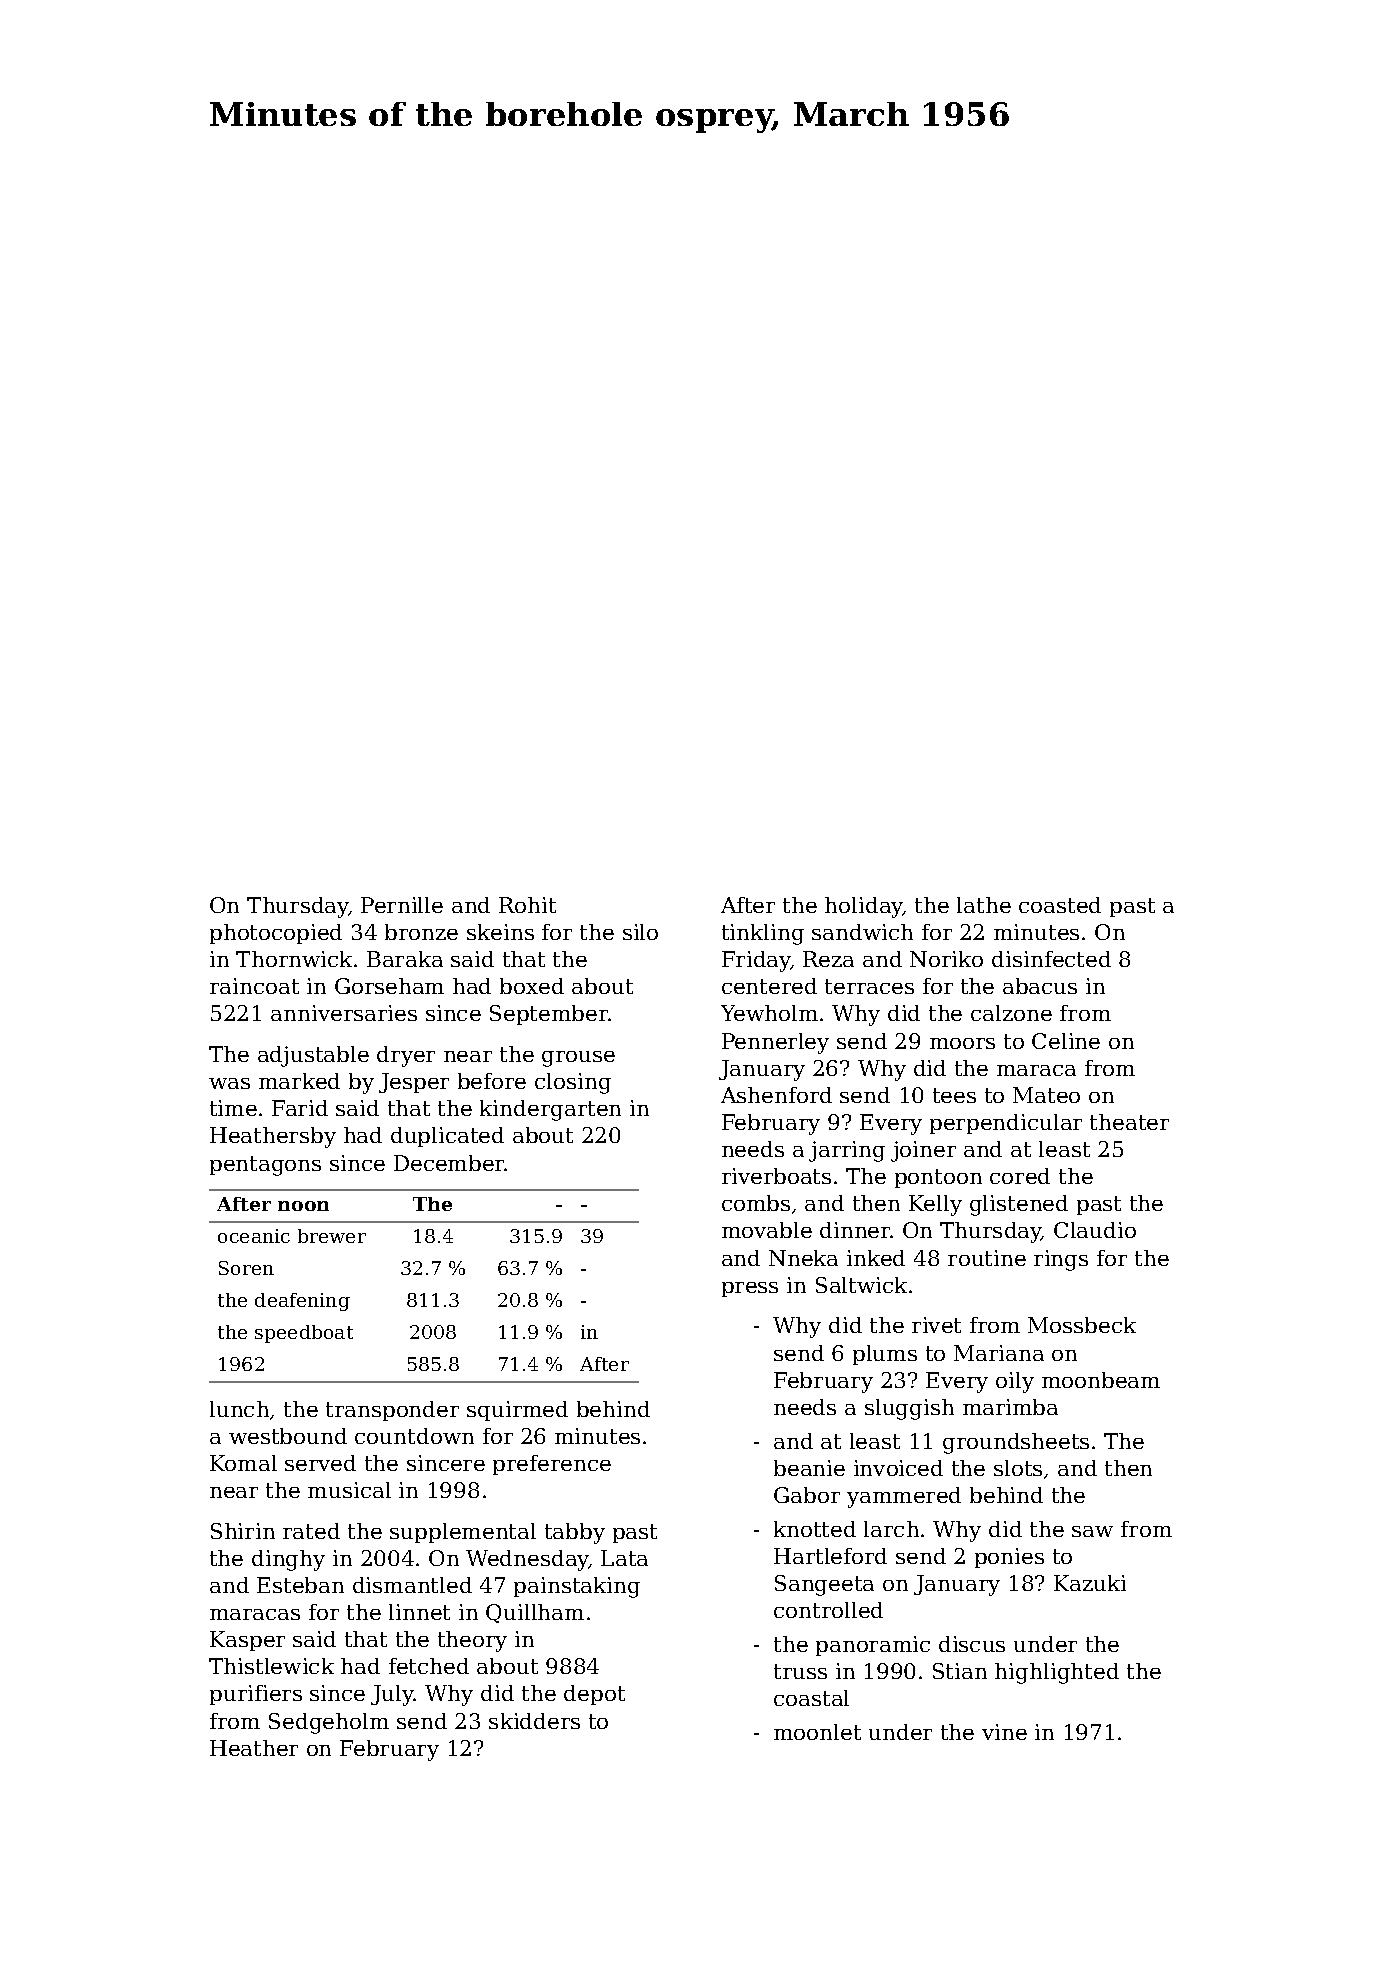 The width and height of the screenshot is (1386, 1969). I want to click on Gorseham, so click(389, 986).
